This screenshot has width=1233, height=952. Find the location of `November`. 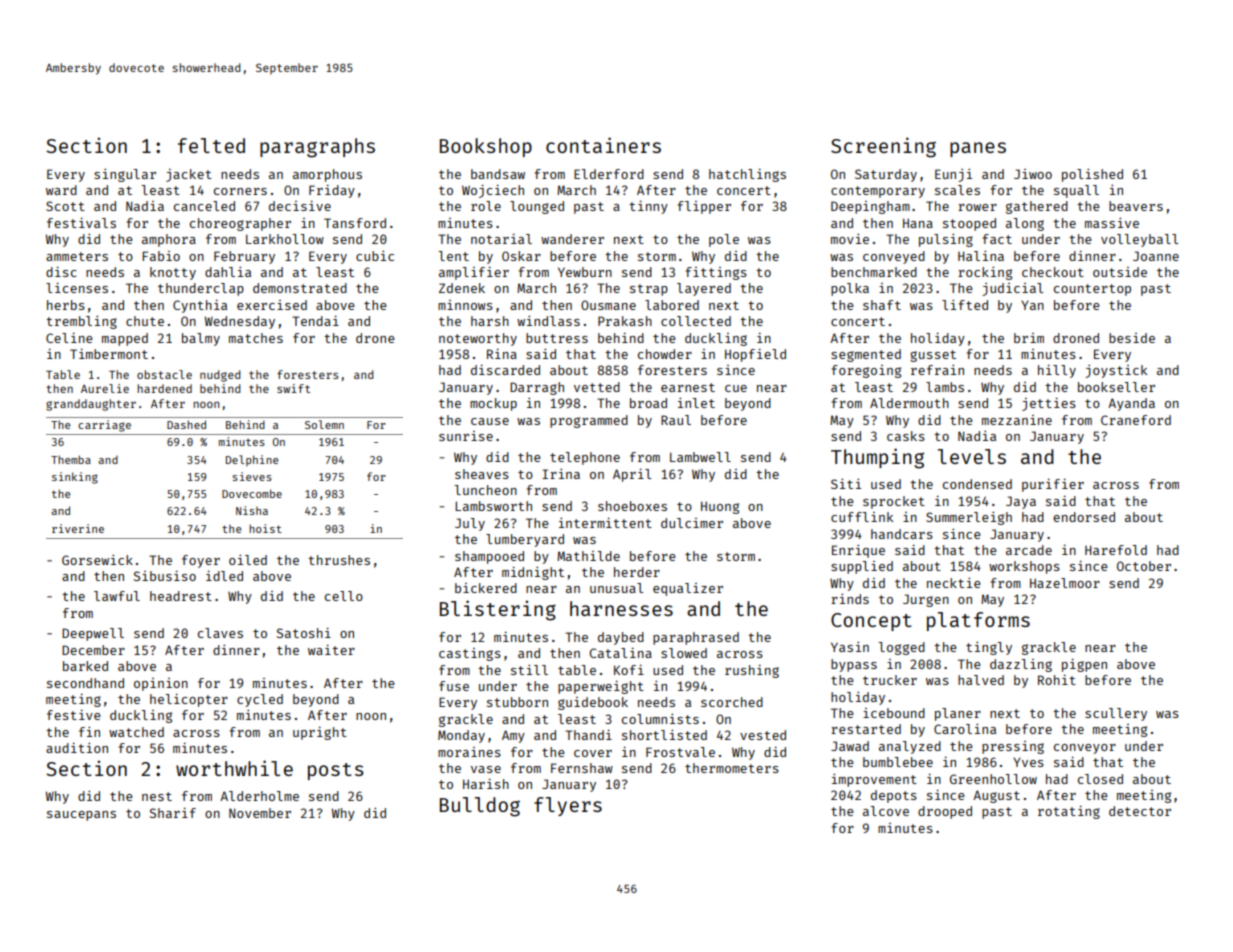

November is located at coordinates (260, 813).
